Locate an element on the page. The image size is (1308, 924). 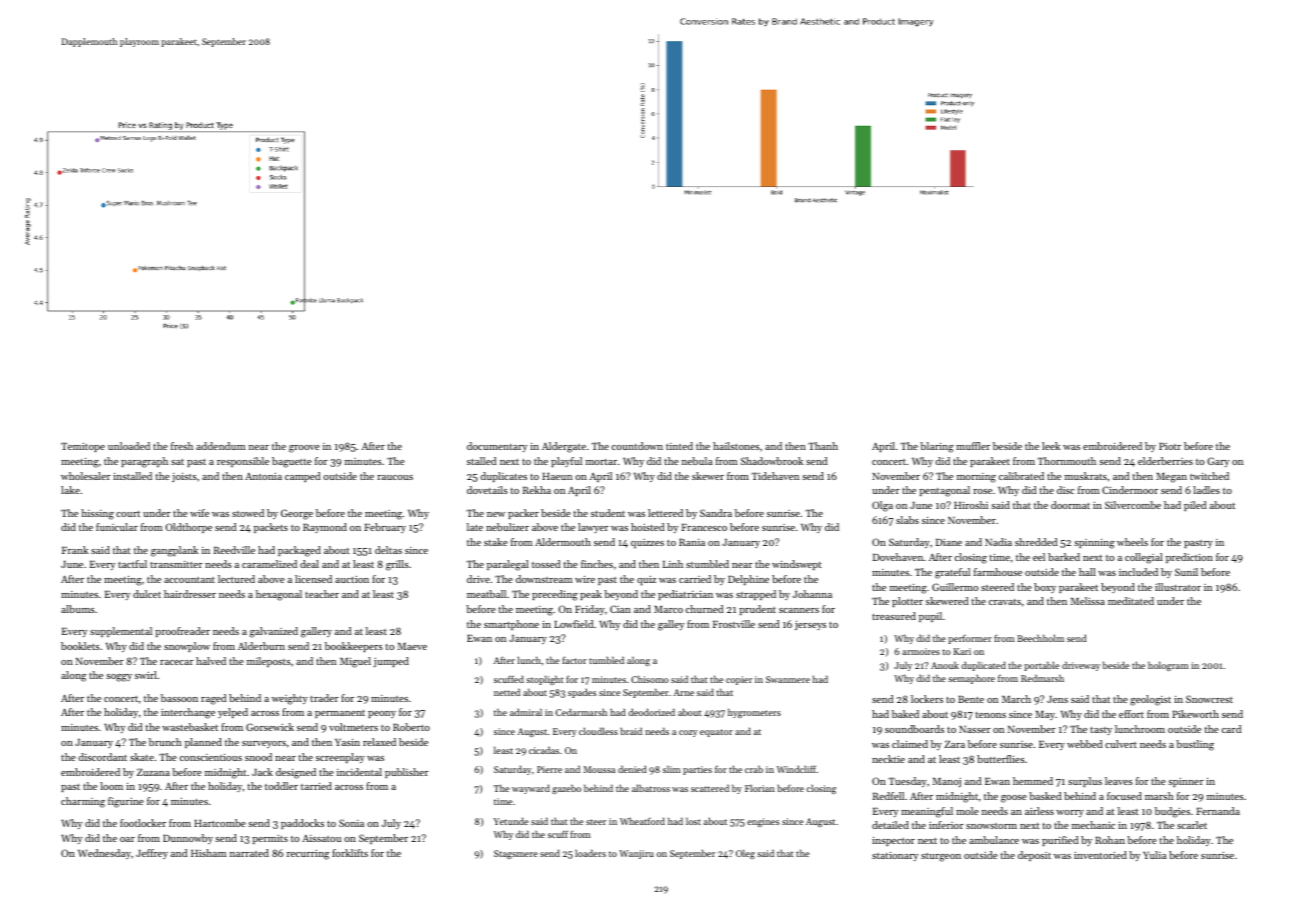
Sonia is located at coordinates (351, 823).
